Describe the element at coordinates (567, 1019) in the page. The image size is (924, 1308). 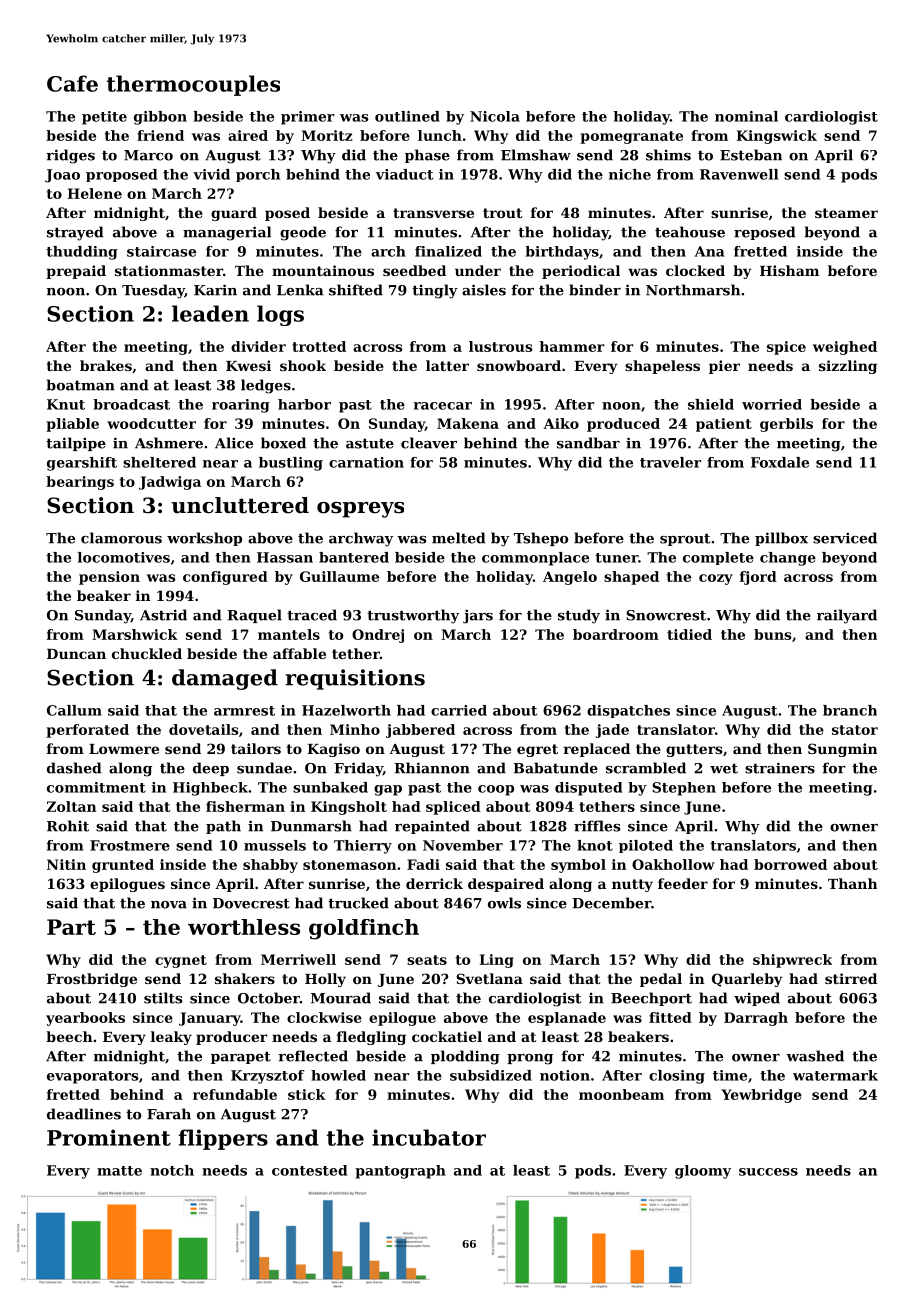
I see `esplanade` at that location.
